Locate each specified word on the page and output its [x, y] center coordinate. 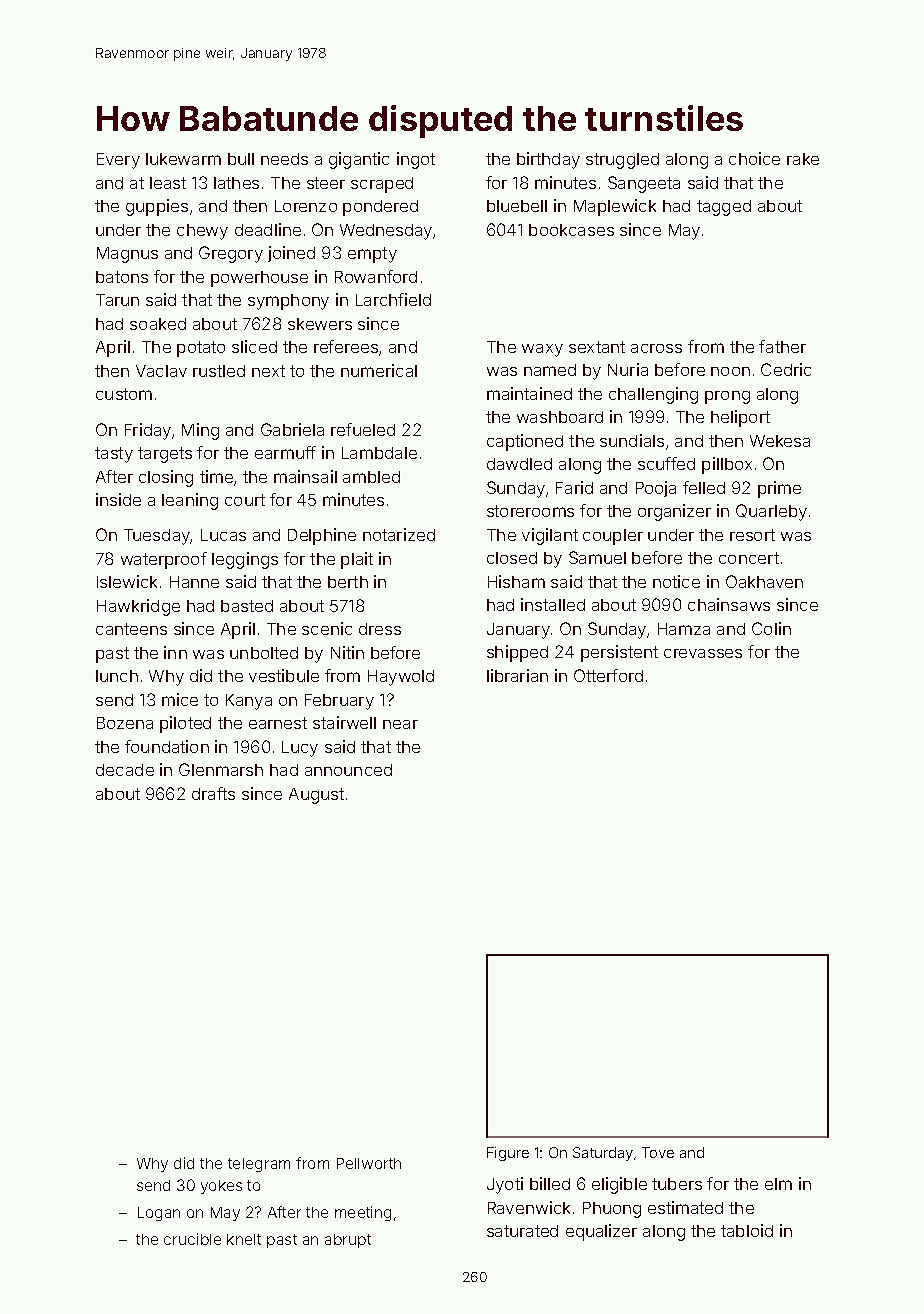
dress [380, 629]
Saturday [603, 1154]
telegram [259, 1165]
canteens [131, 629]
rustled [219, 371]
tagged [724, 208]
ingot [416, 160]
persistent [619, 653]
